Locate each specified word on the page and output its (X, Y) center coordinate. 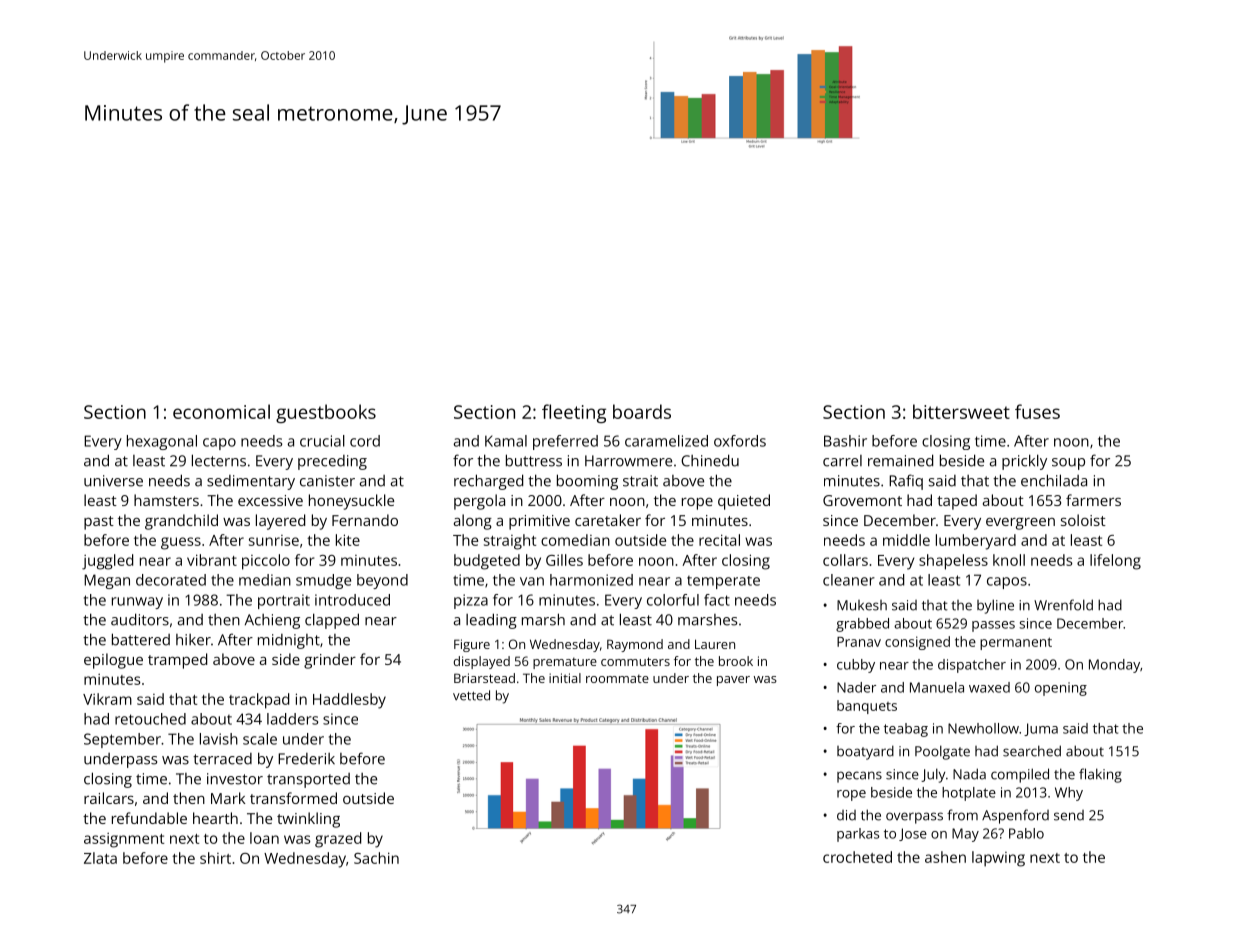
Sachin (376, 858)
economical (221, 411)
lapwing (998, 859)
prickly (1024, 462)
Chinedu (710, 460)
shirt (215, 858)
